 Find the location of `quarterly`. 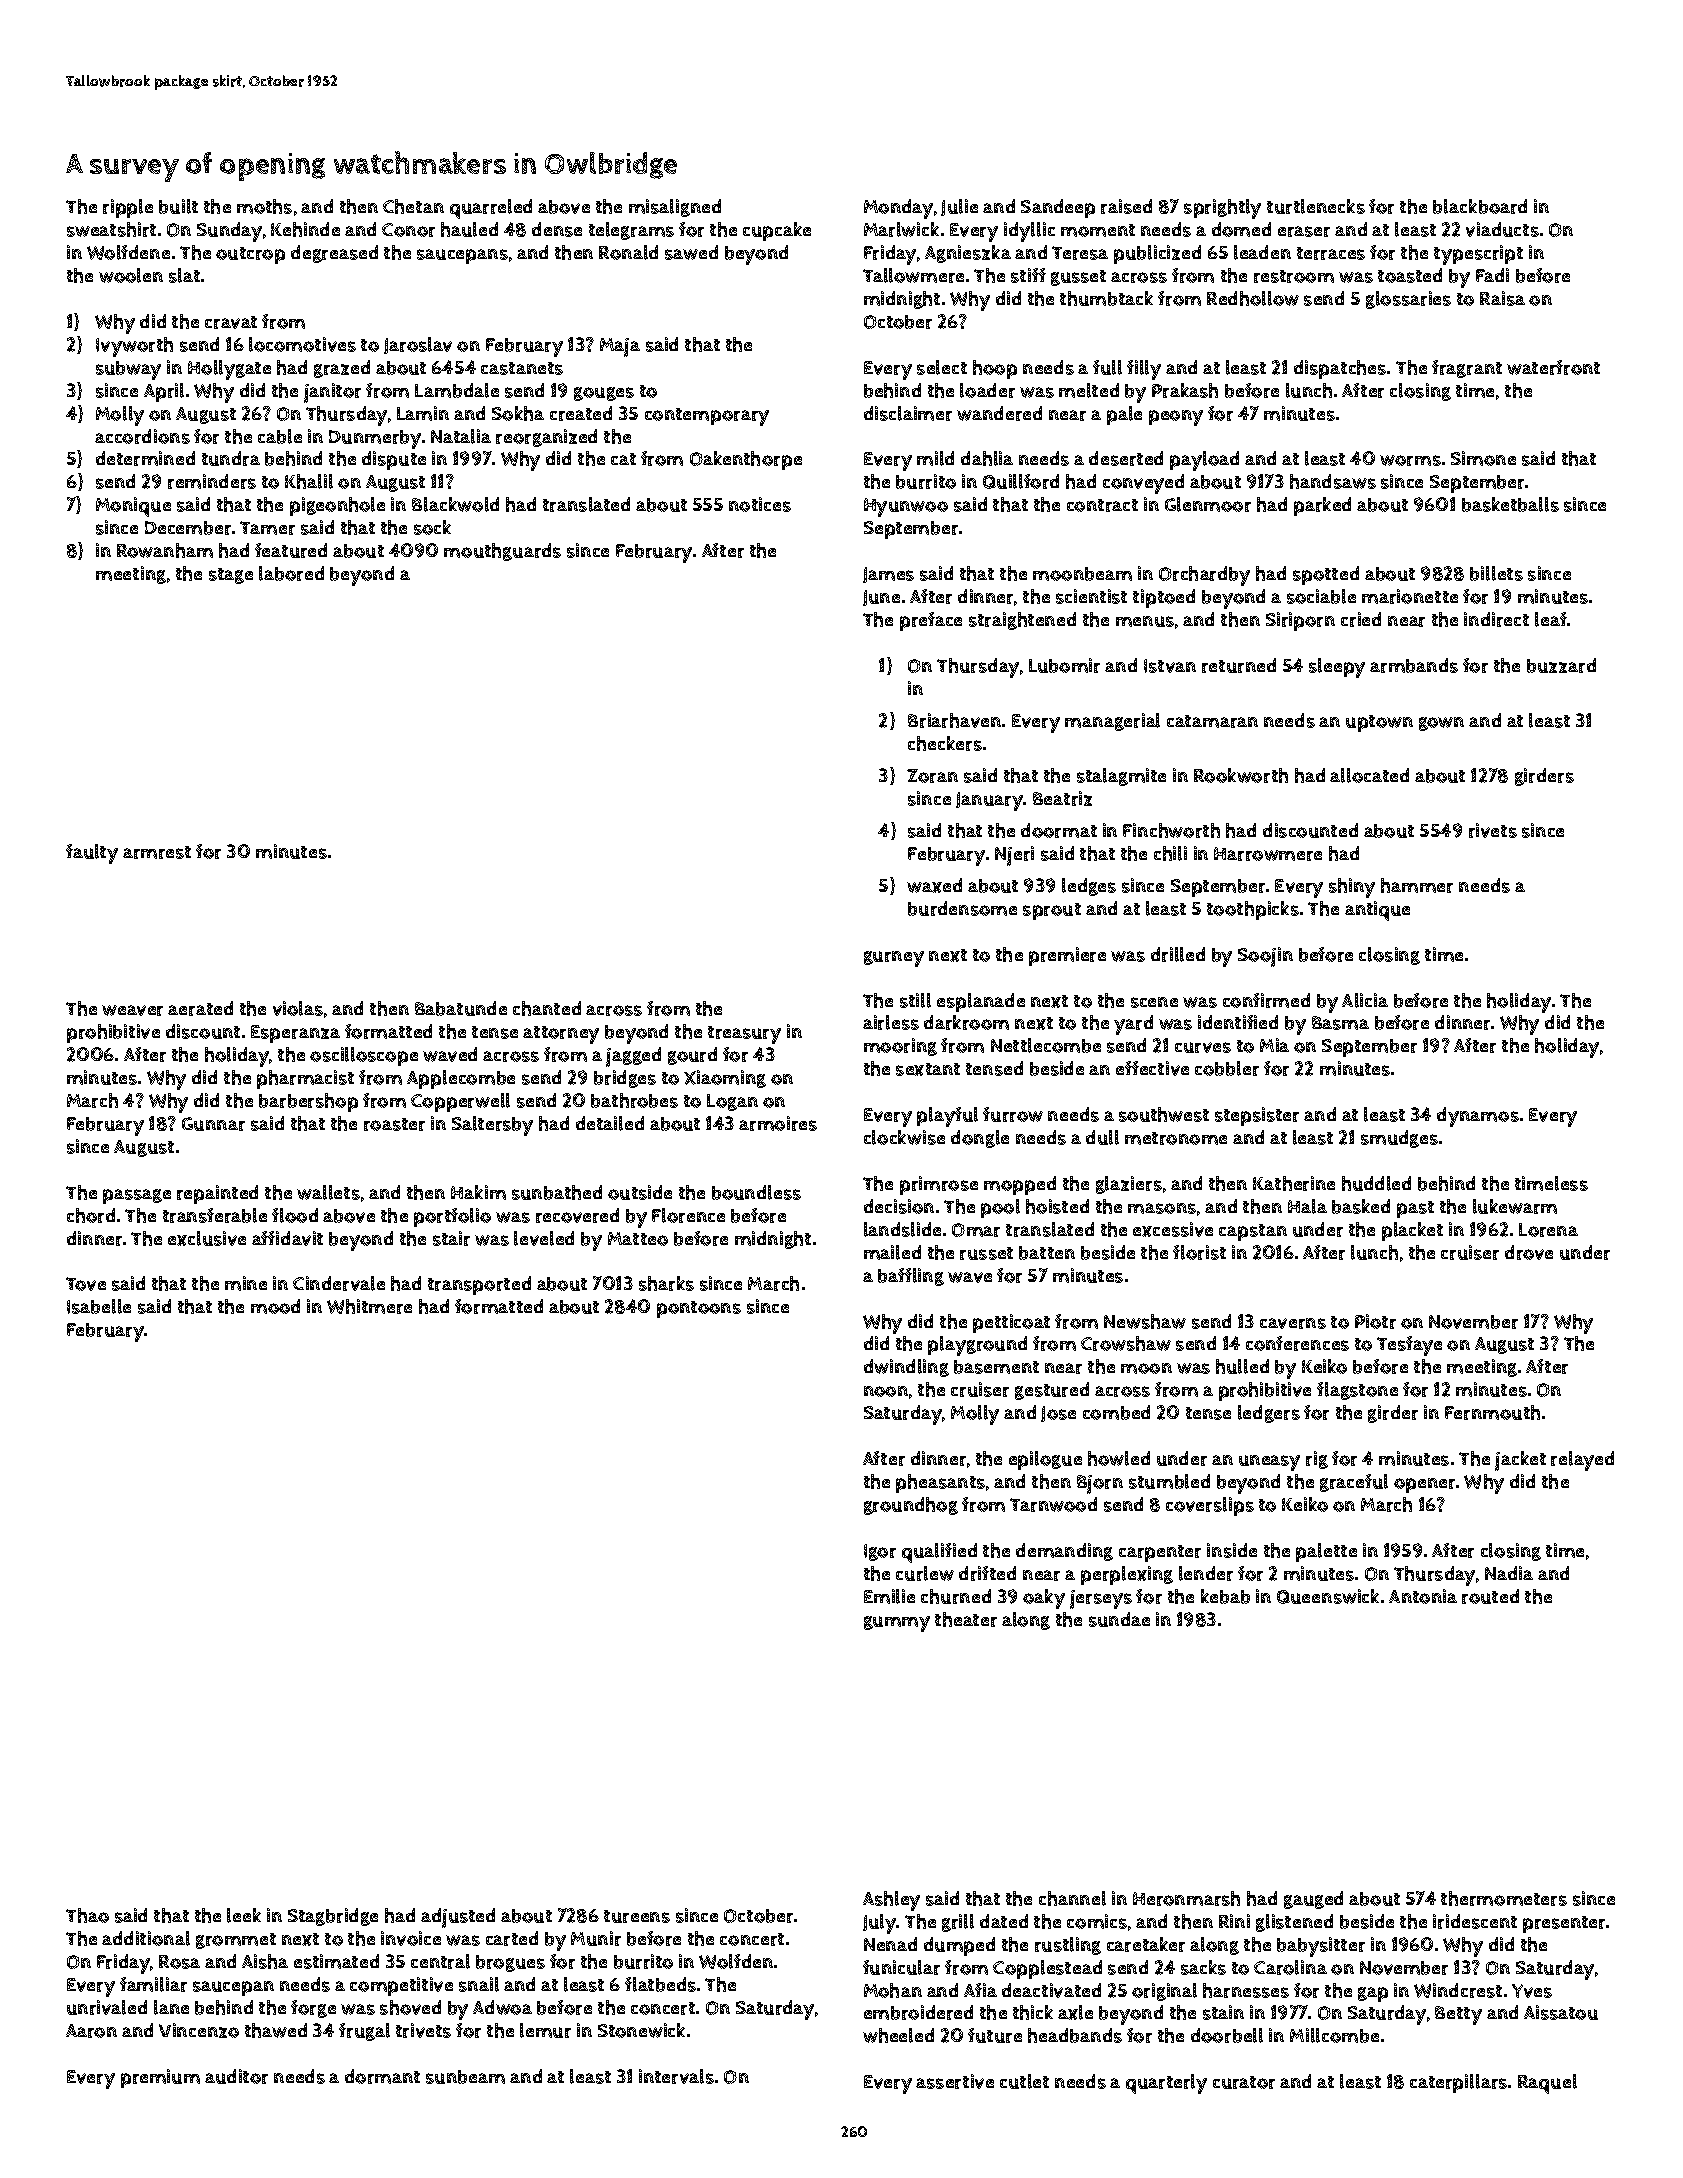

quarterly is located at coordinates (1166, 2084).
